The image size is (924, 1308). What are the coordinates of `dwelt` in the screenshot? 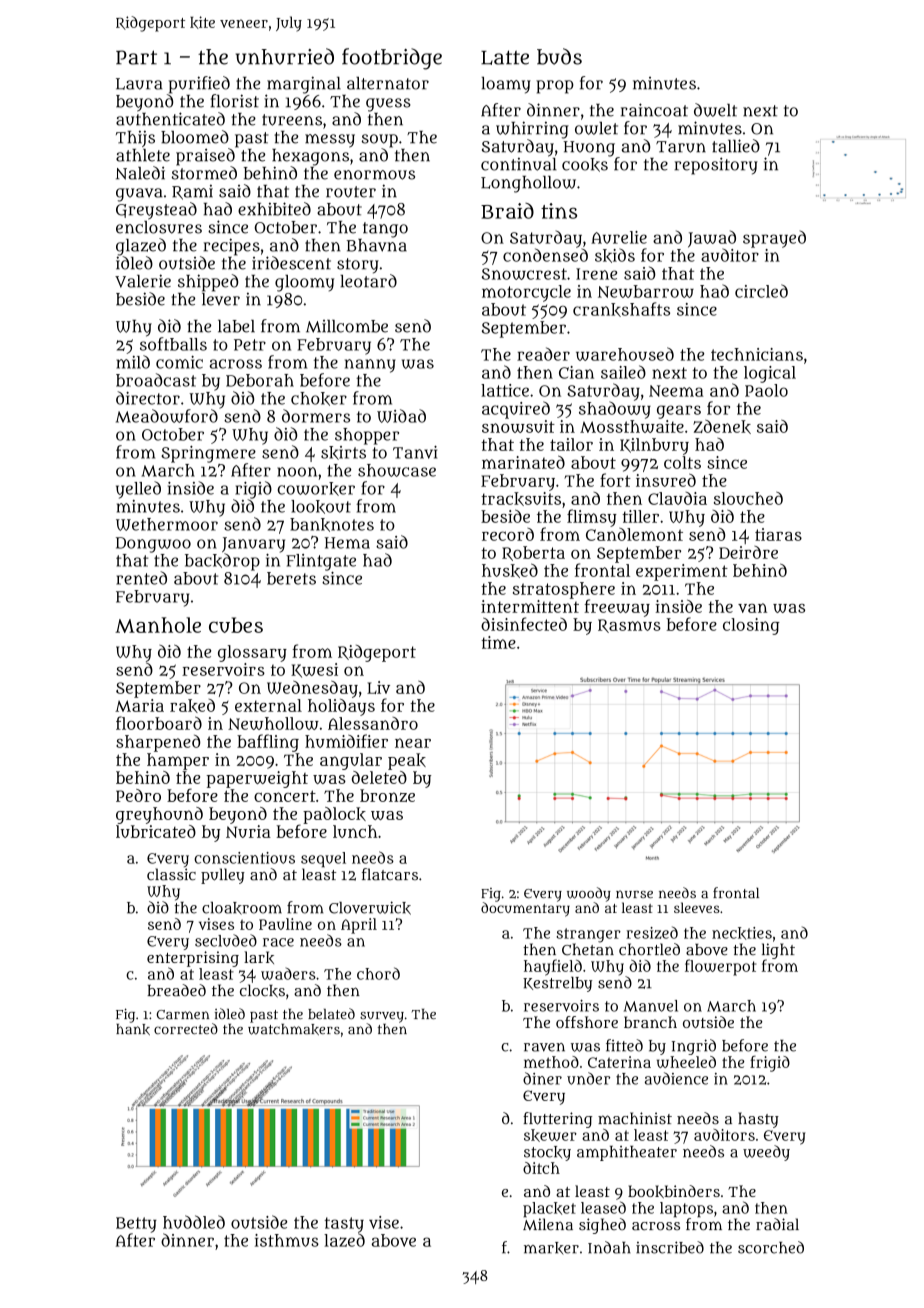 It's located at (715, 110).
